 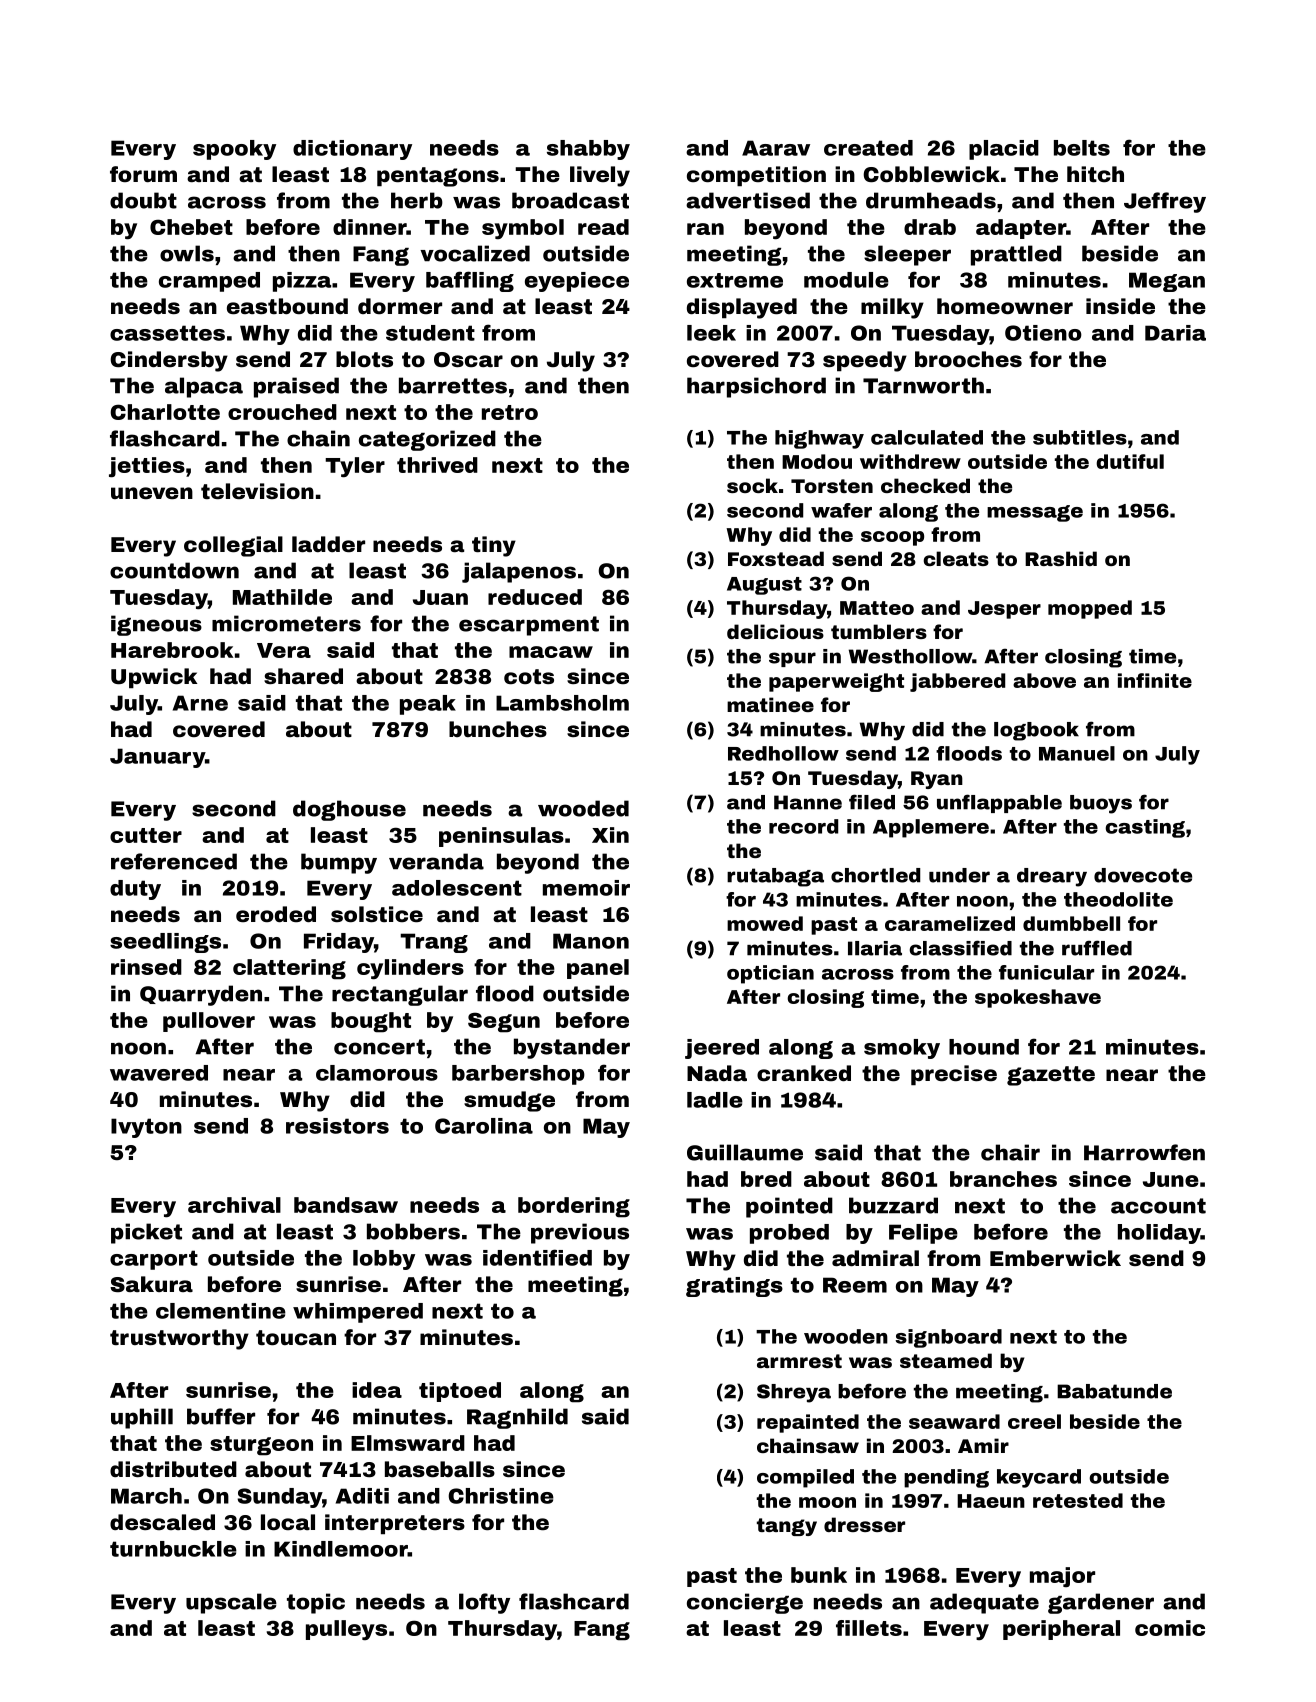 What do you see at coordinates (279, 1498) in the document?
I see `Sunday` at bounding box center [279, 1498].
